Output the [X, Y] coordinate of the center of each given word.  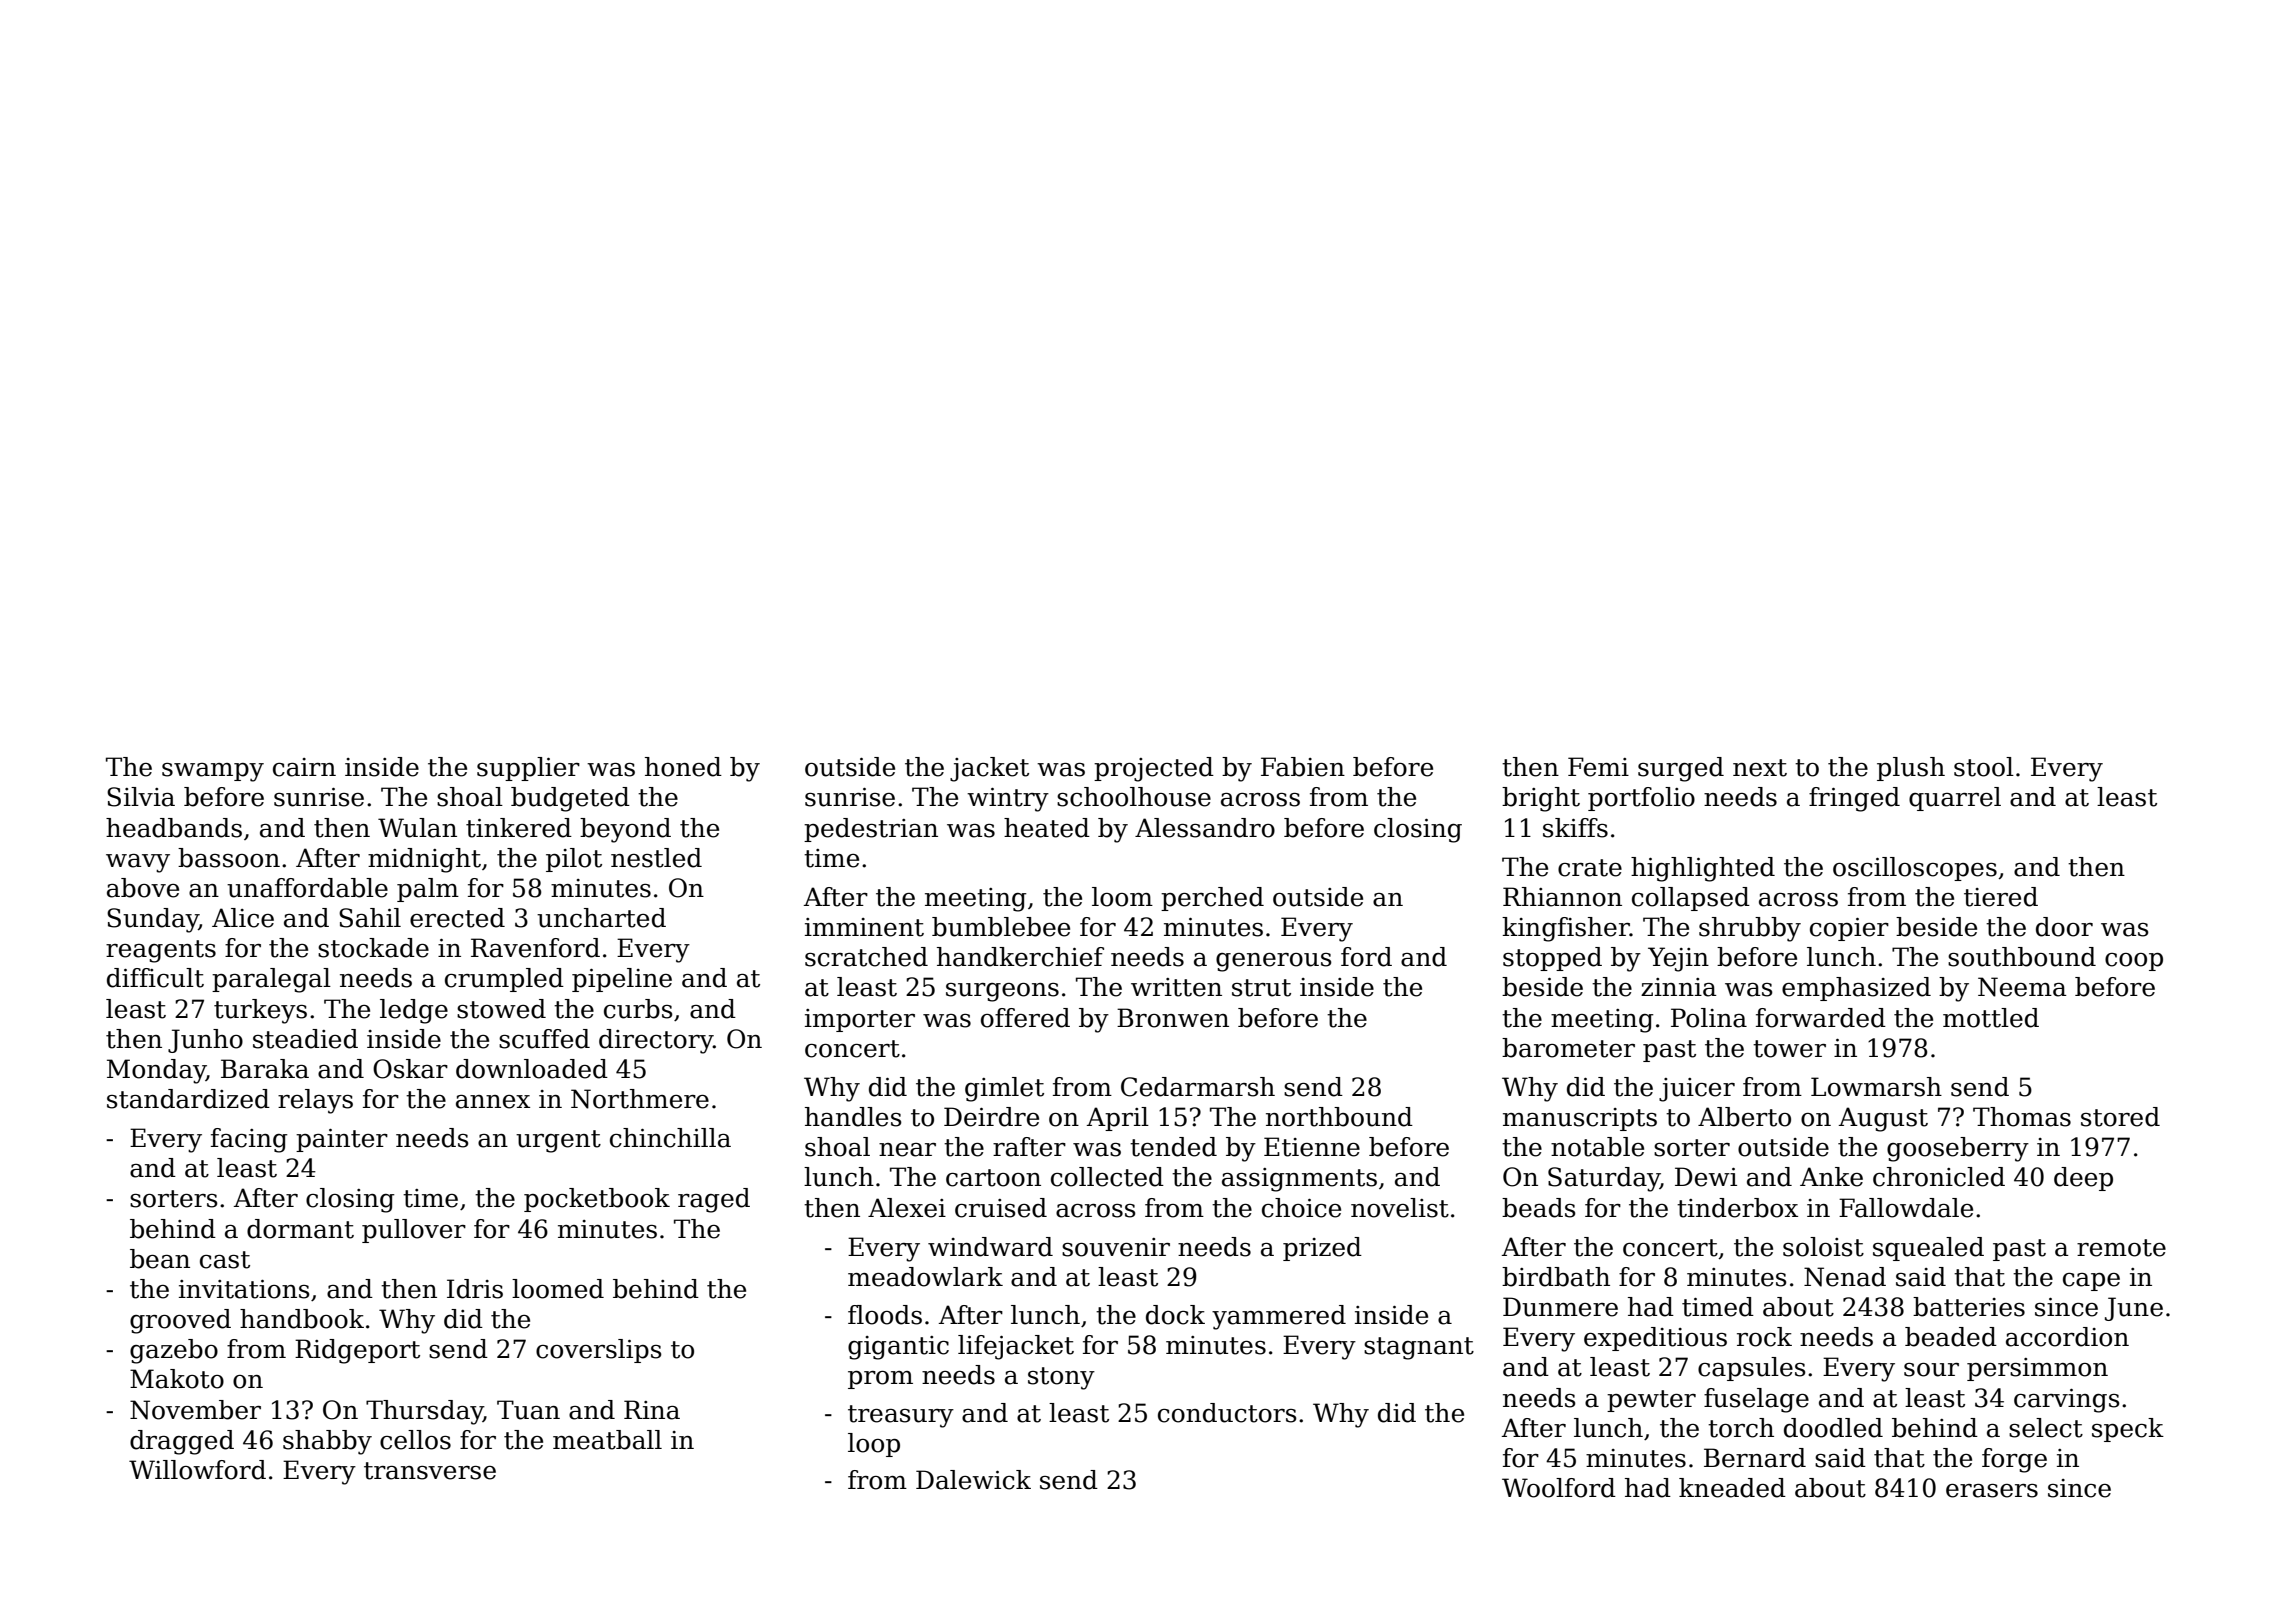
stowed [501, 1009]
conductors [1227, 1413]
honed [683, 767]
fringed [1854, 799]
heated [1047, 828]
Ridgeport [357, 1351]
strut [1261, 988]
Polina [1709, 1018]
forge [2014, 1460]
